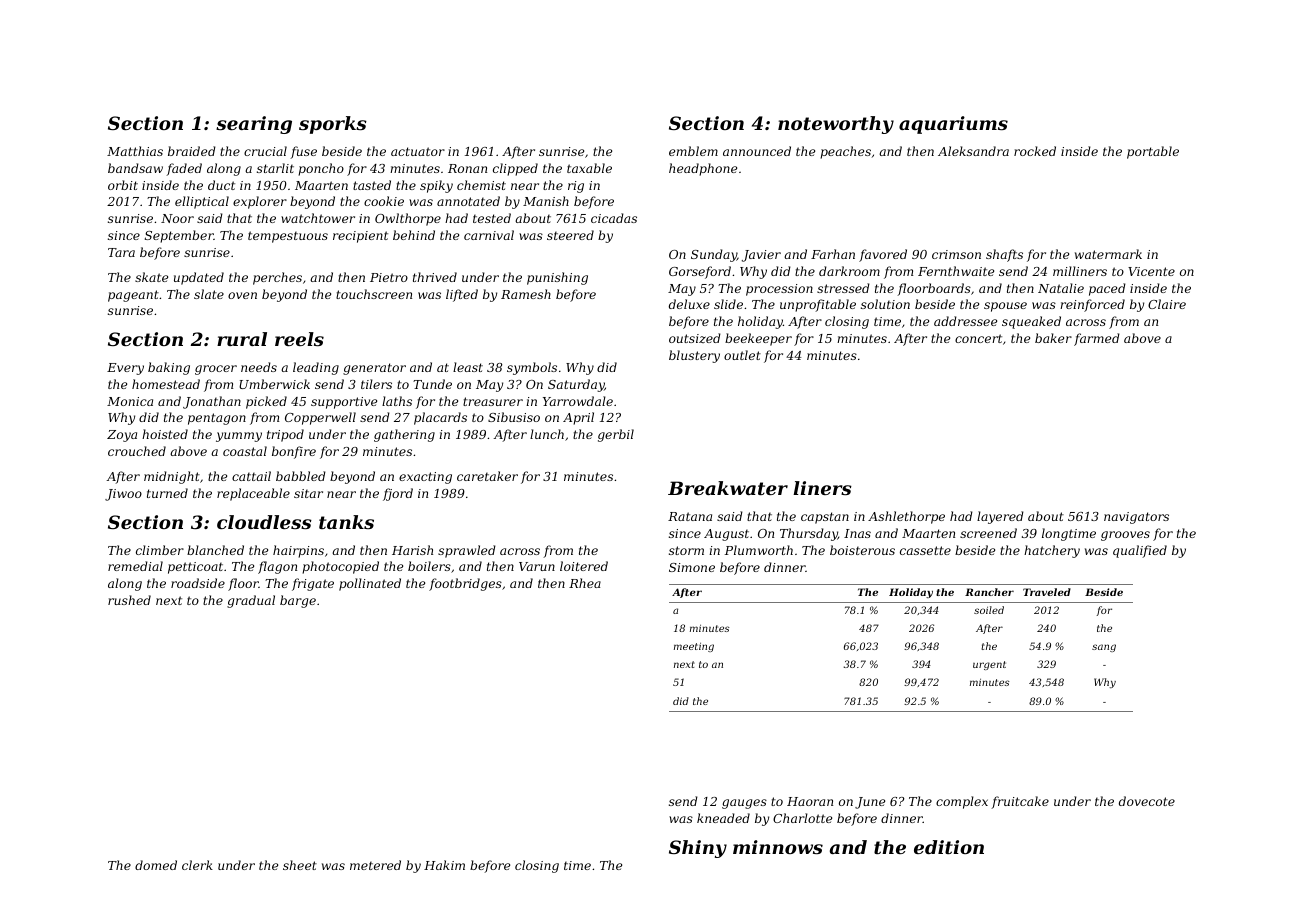 The height and width of the document is (924, 1308). Describe the element at coordinates (695, 338) in the document. I see `outsized` at that location.
